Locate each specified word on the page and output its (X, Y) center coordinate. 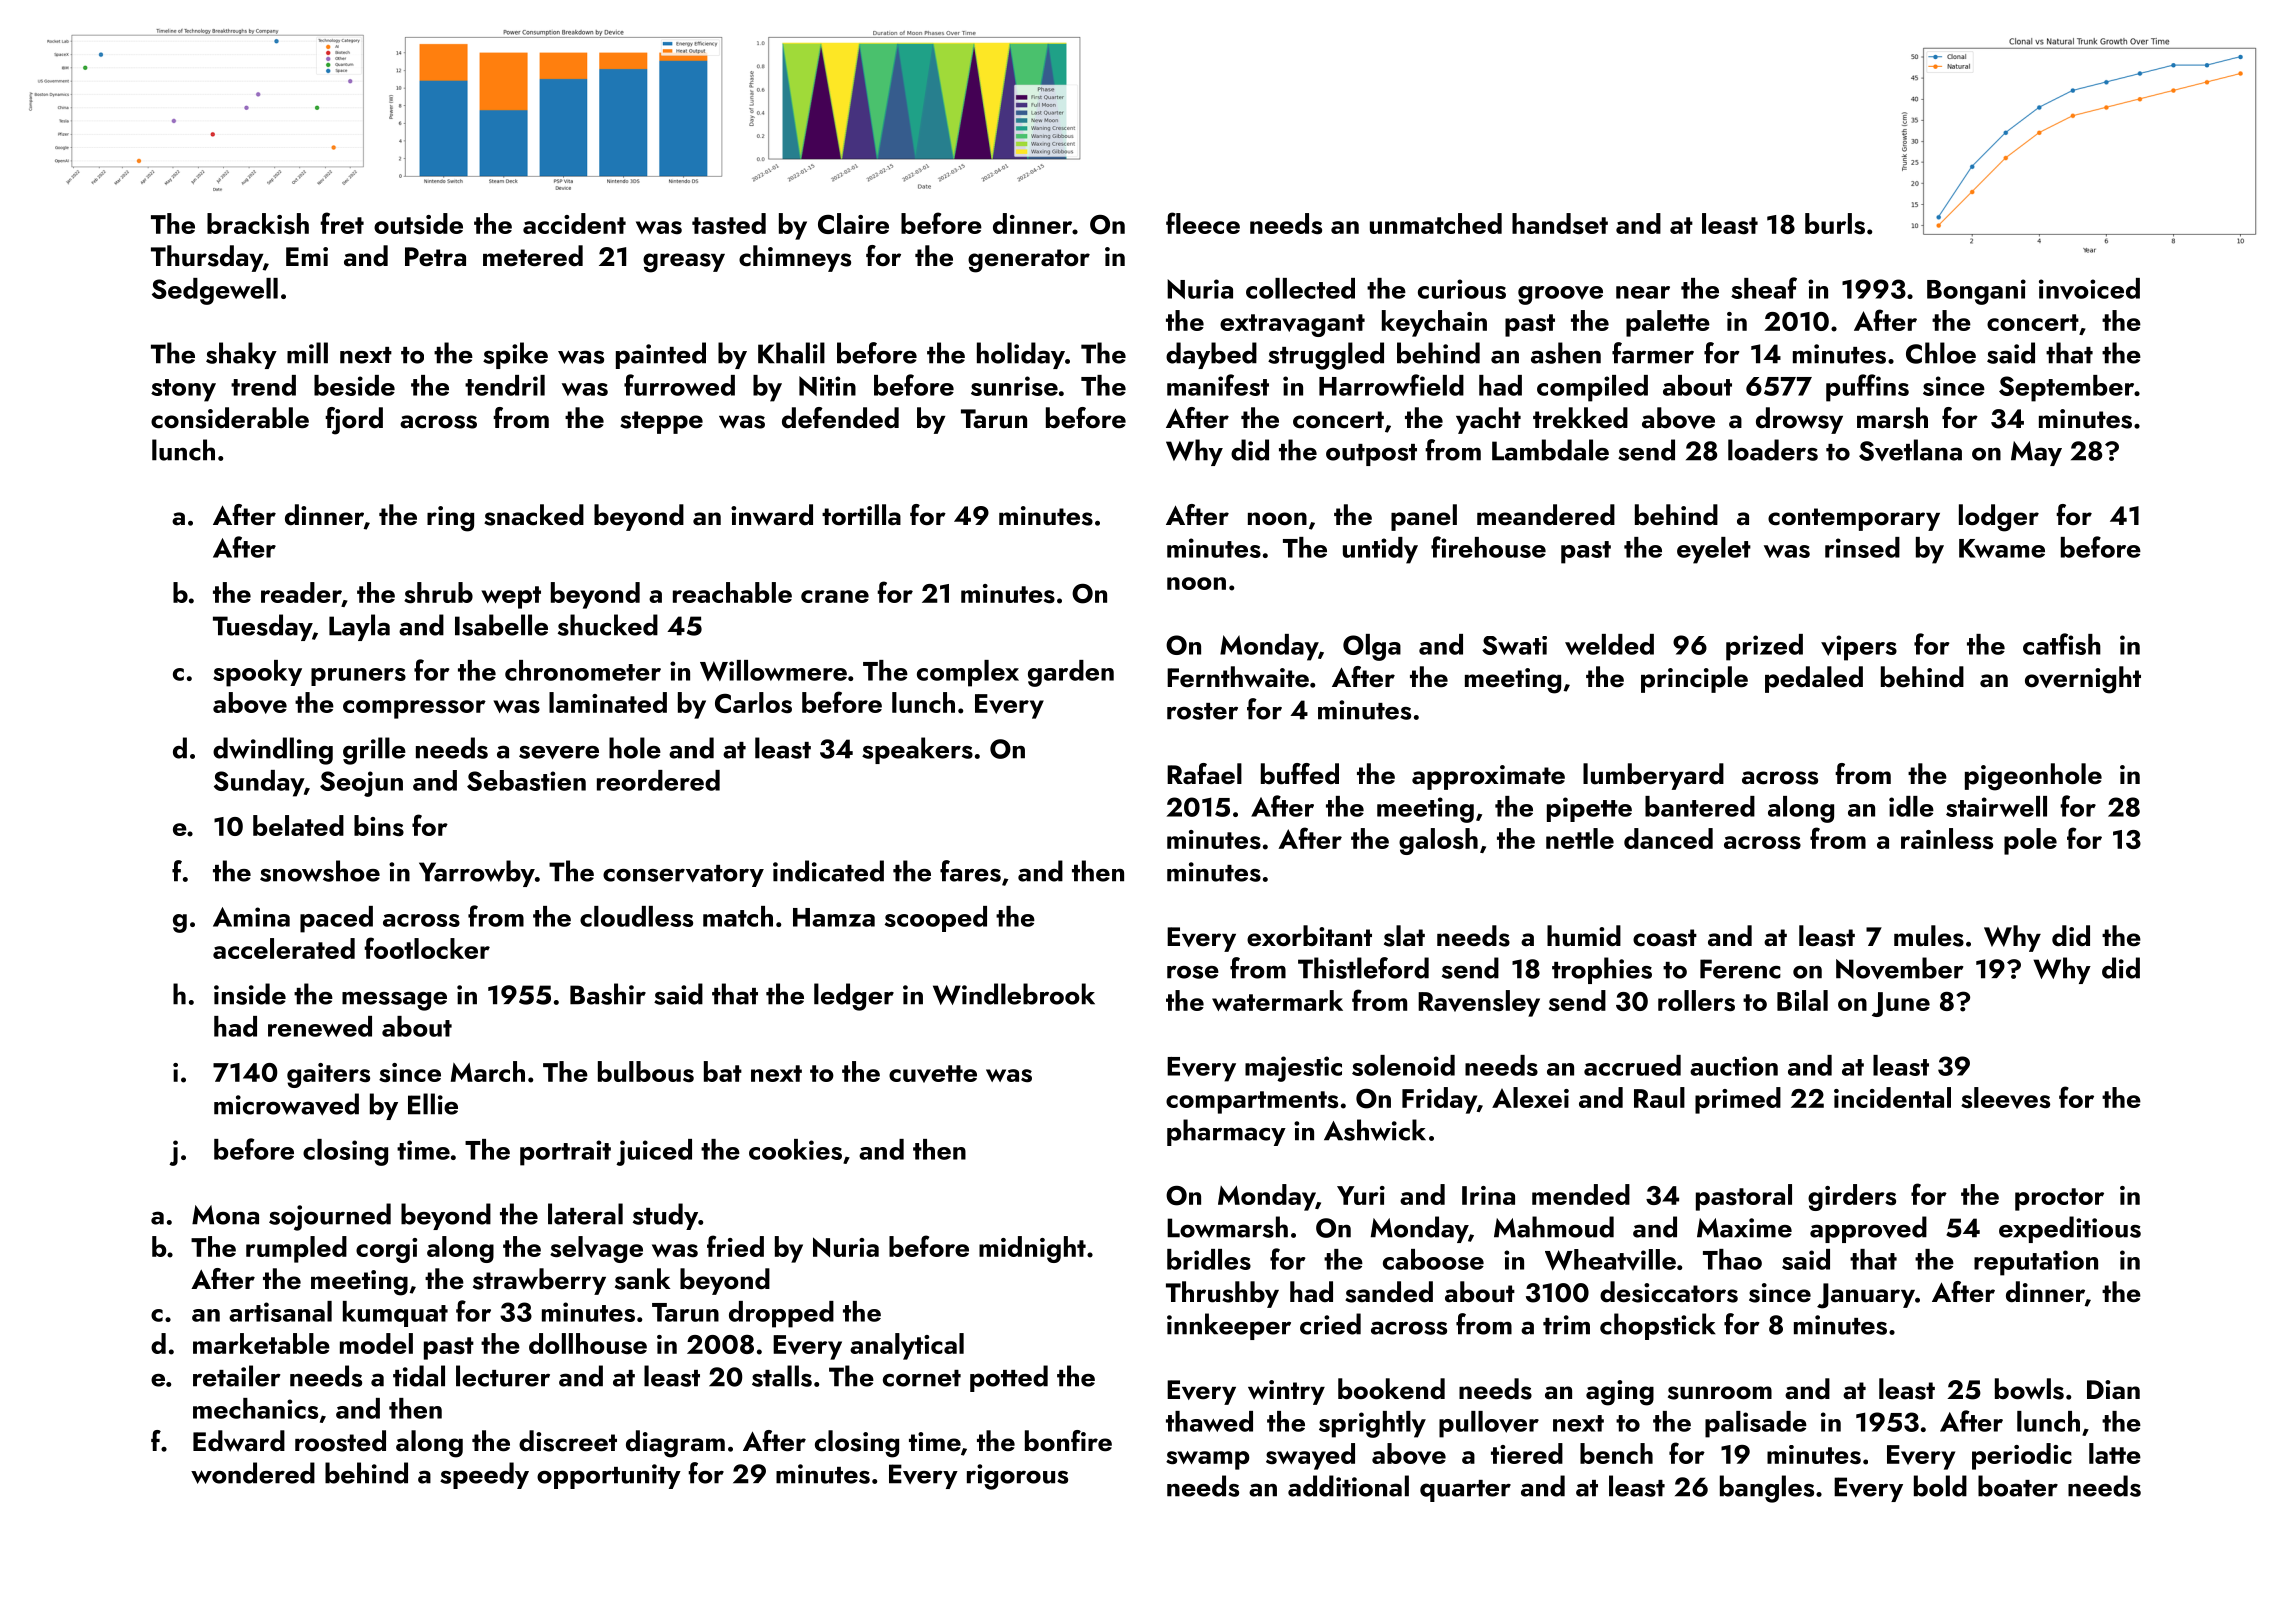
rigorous (1017, 1477)
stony (183, 390)
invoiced (2089, 288)
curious (1462, 289)
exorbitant (1309, 936)
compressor (414, 709)
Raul (1659, 1097)
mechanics (255, 1408)
